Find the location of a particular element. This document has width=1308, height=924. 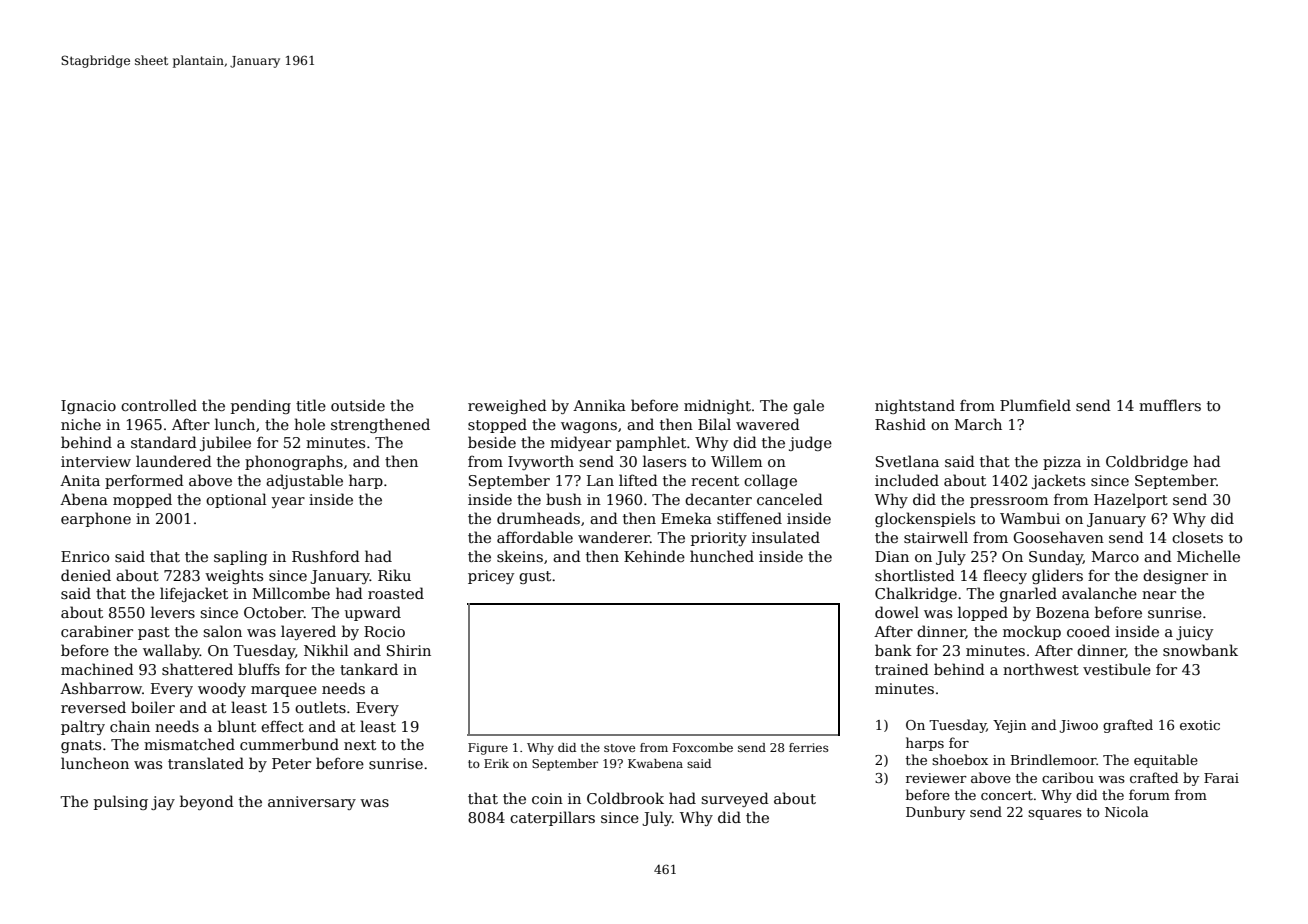

next is located at coordinates (360, 745).
